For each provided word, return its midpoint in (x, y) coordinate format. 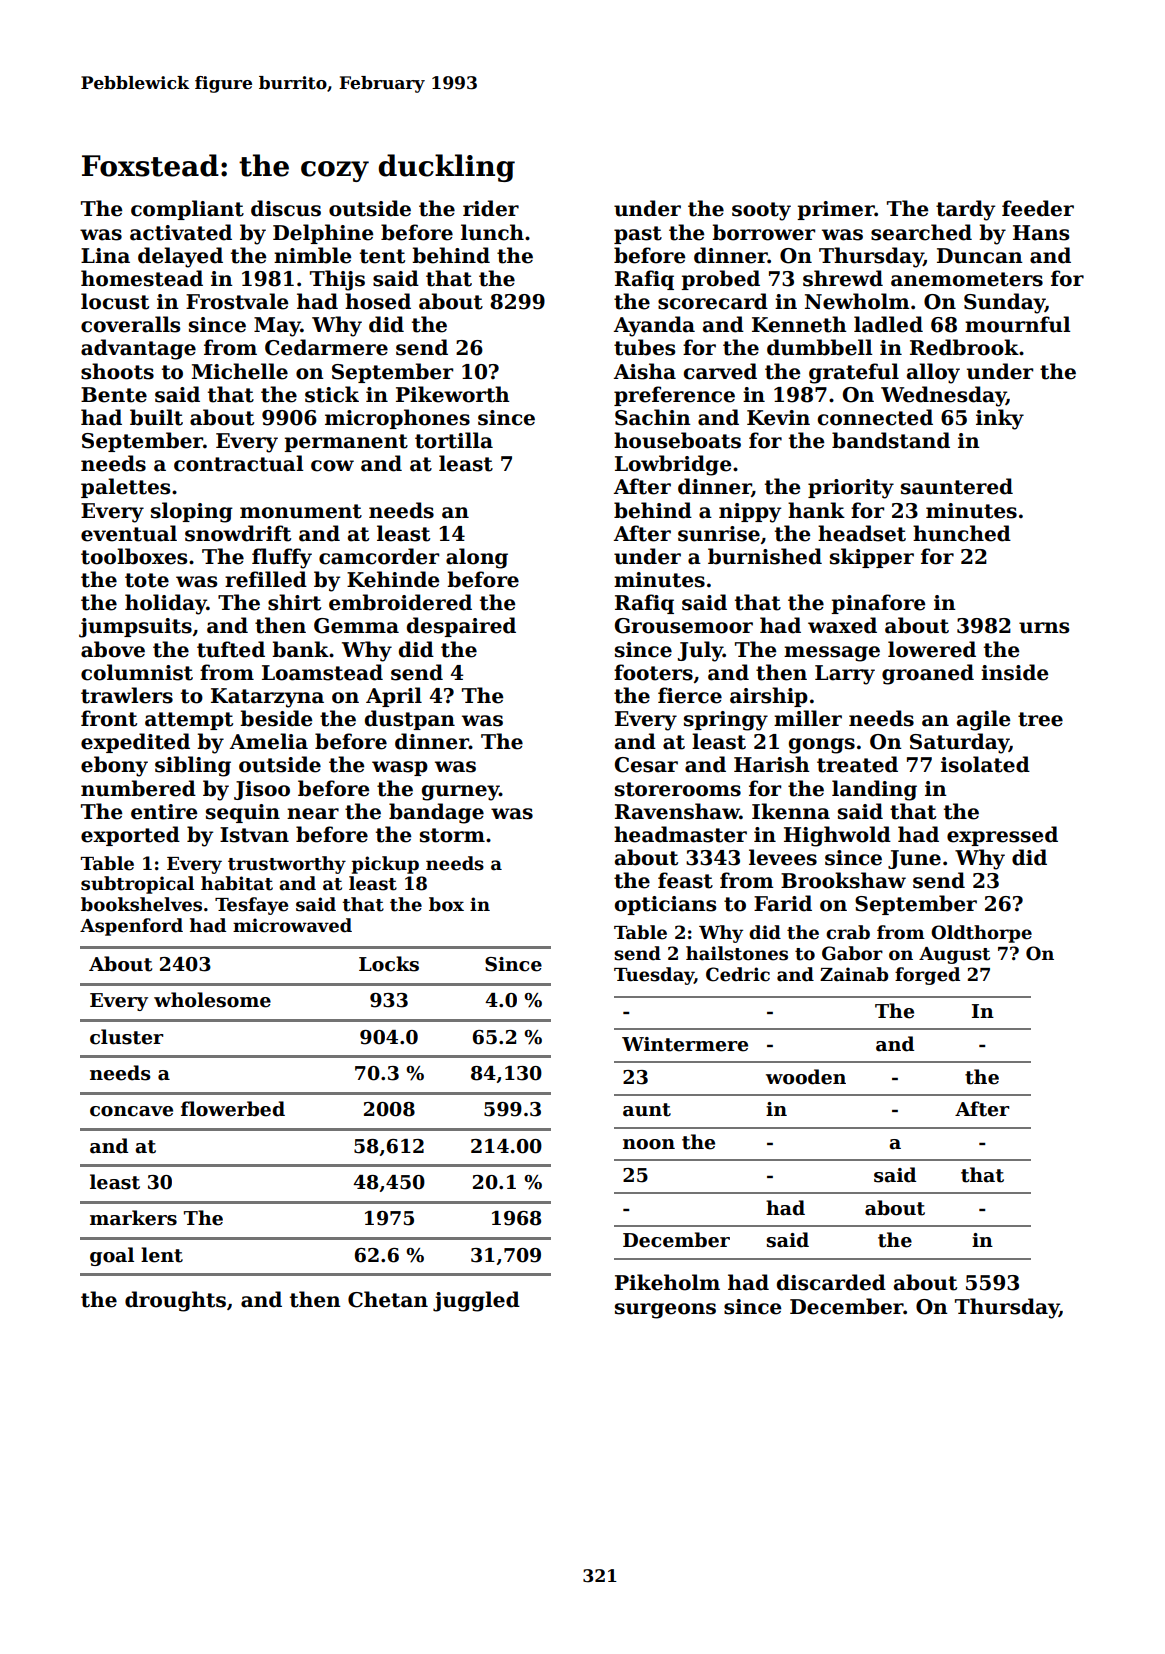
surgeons (665, 1311)
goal (112, 1256)
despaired (461, 627)
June (914, 859)
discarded (831, 1282)
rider (491, 208)
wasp (400, 768)
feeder (1038, 208)
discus (286, 208)
